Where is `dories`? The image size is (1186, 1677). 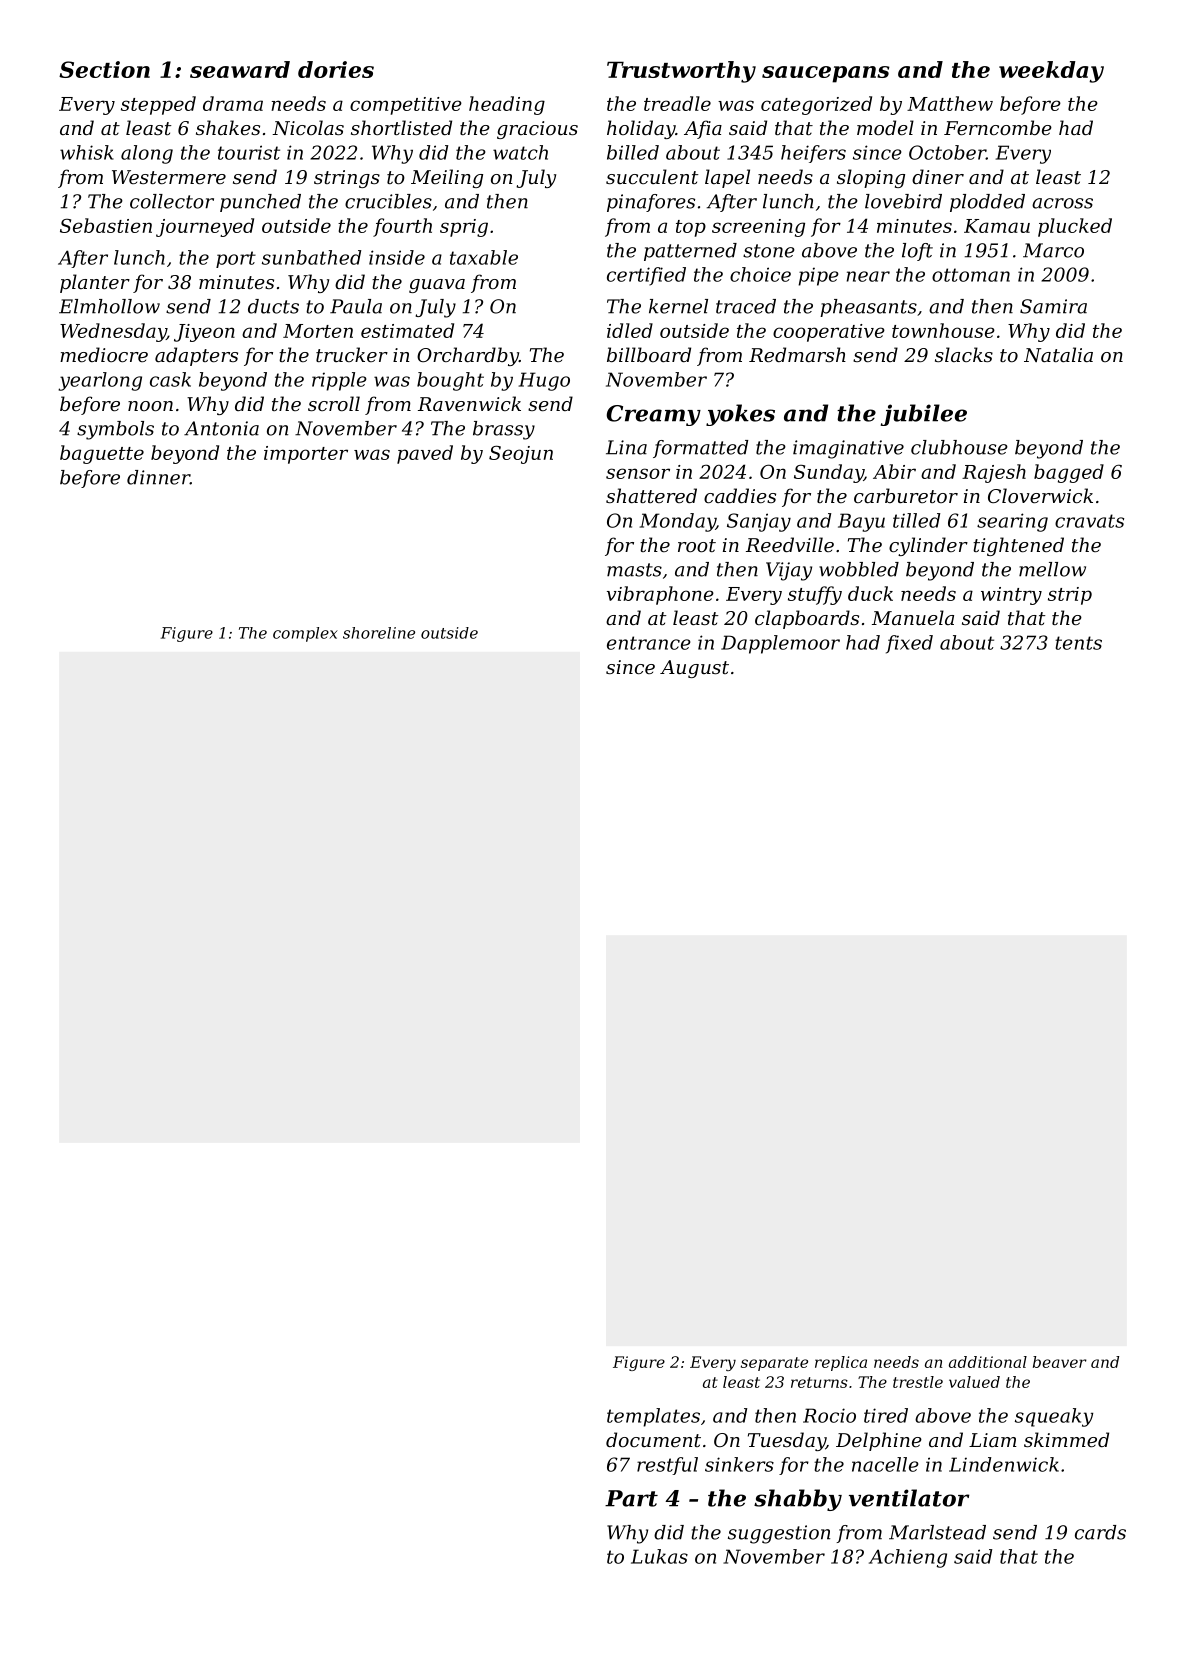
dories is located at coordinates (336, 69).
